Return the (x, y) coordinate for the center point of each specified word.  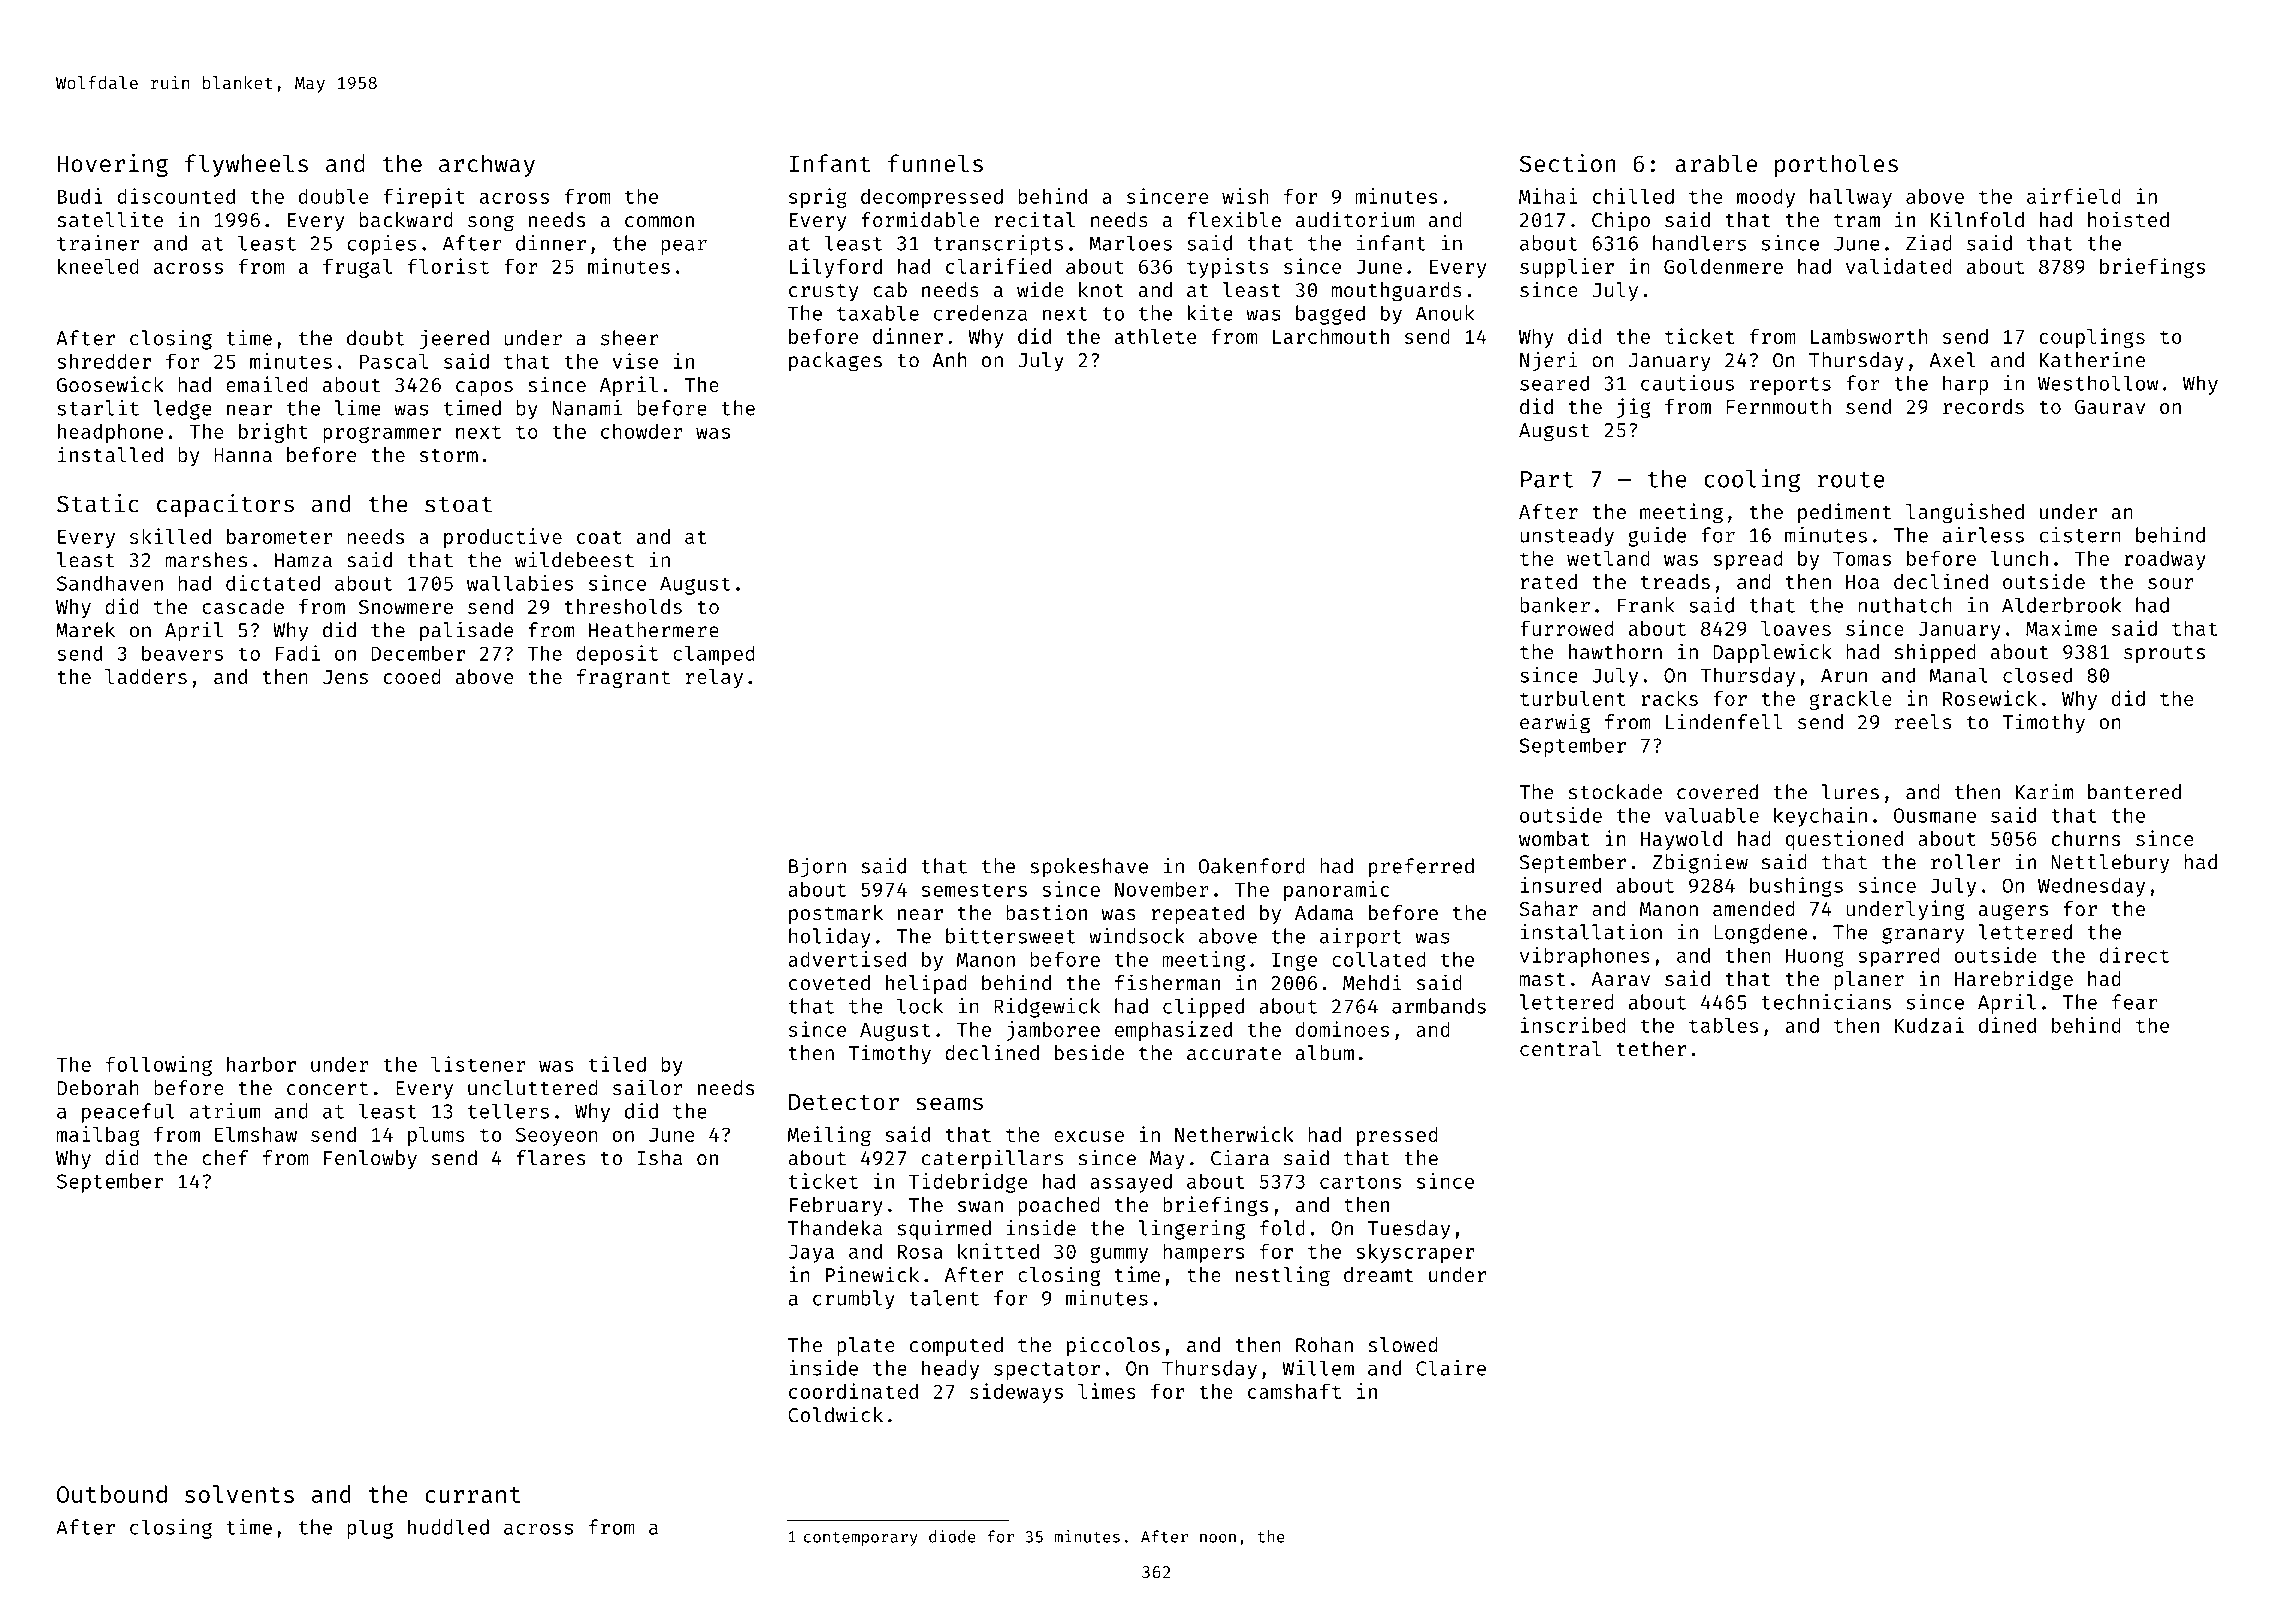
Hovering (113, 165)
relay (714, 678)
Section (1567, 163)
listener (478, 1064)
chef (225, 1158)
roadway (2165, 560)
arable (1716, 163)
